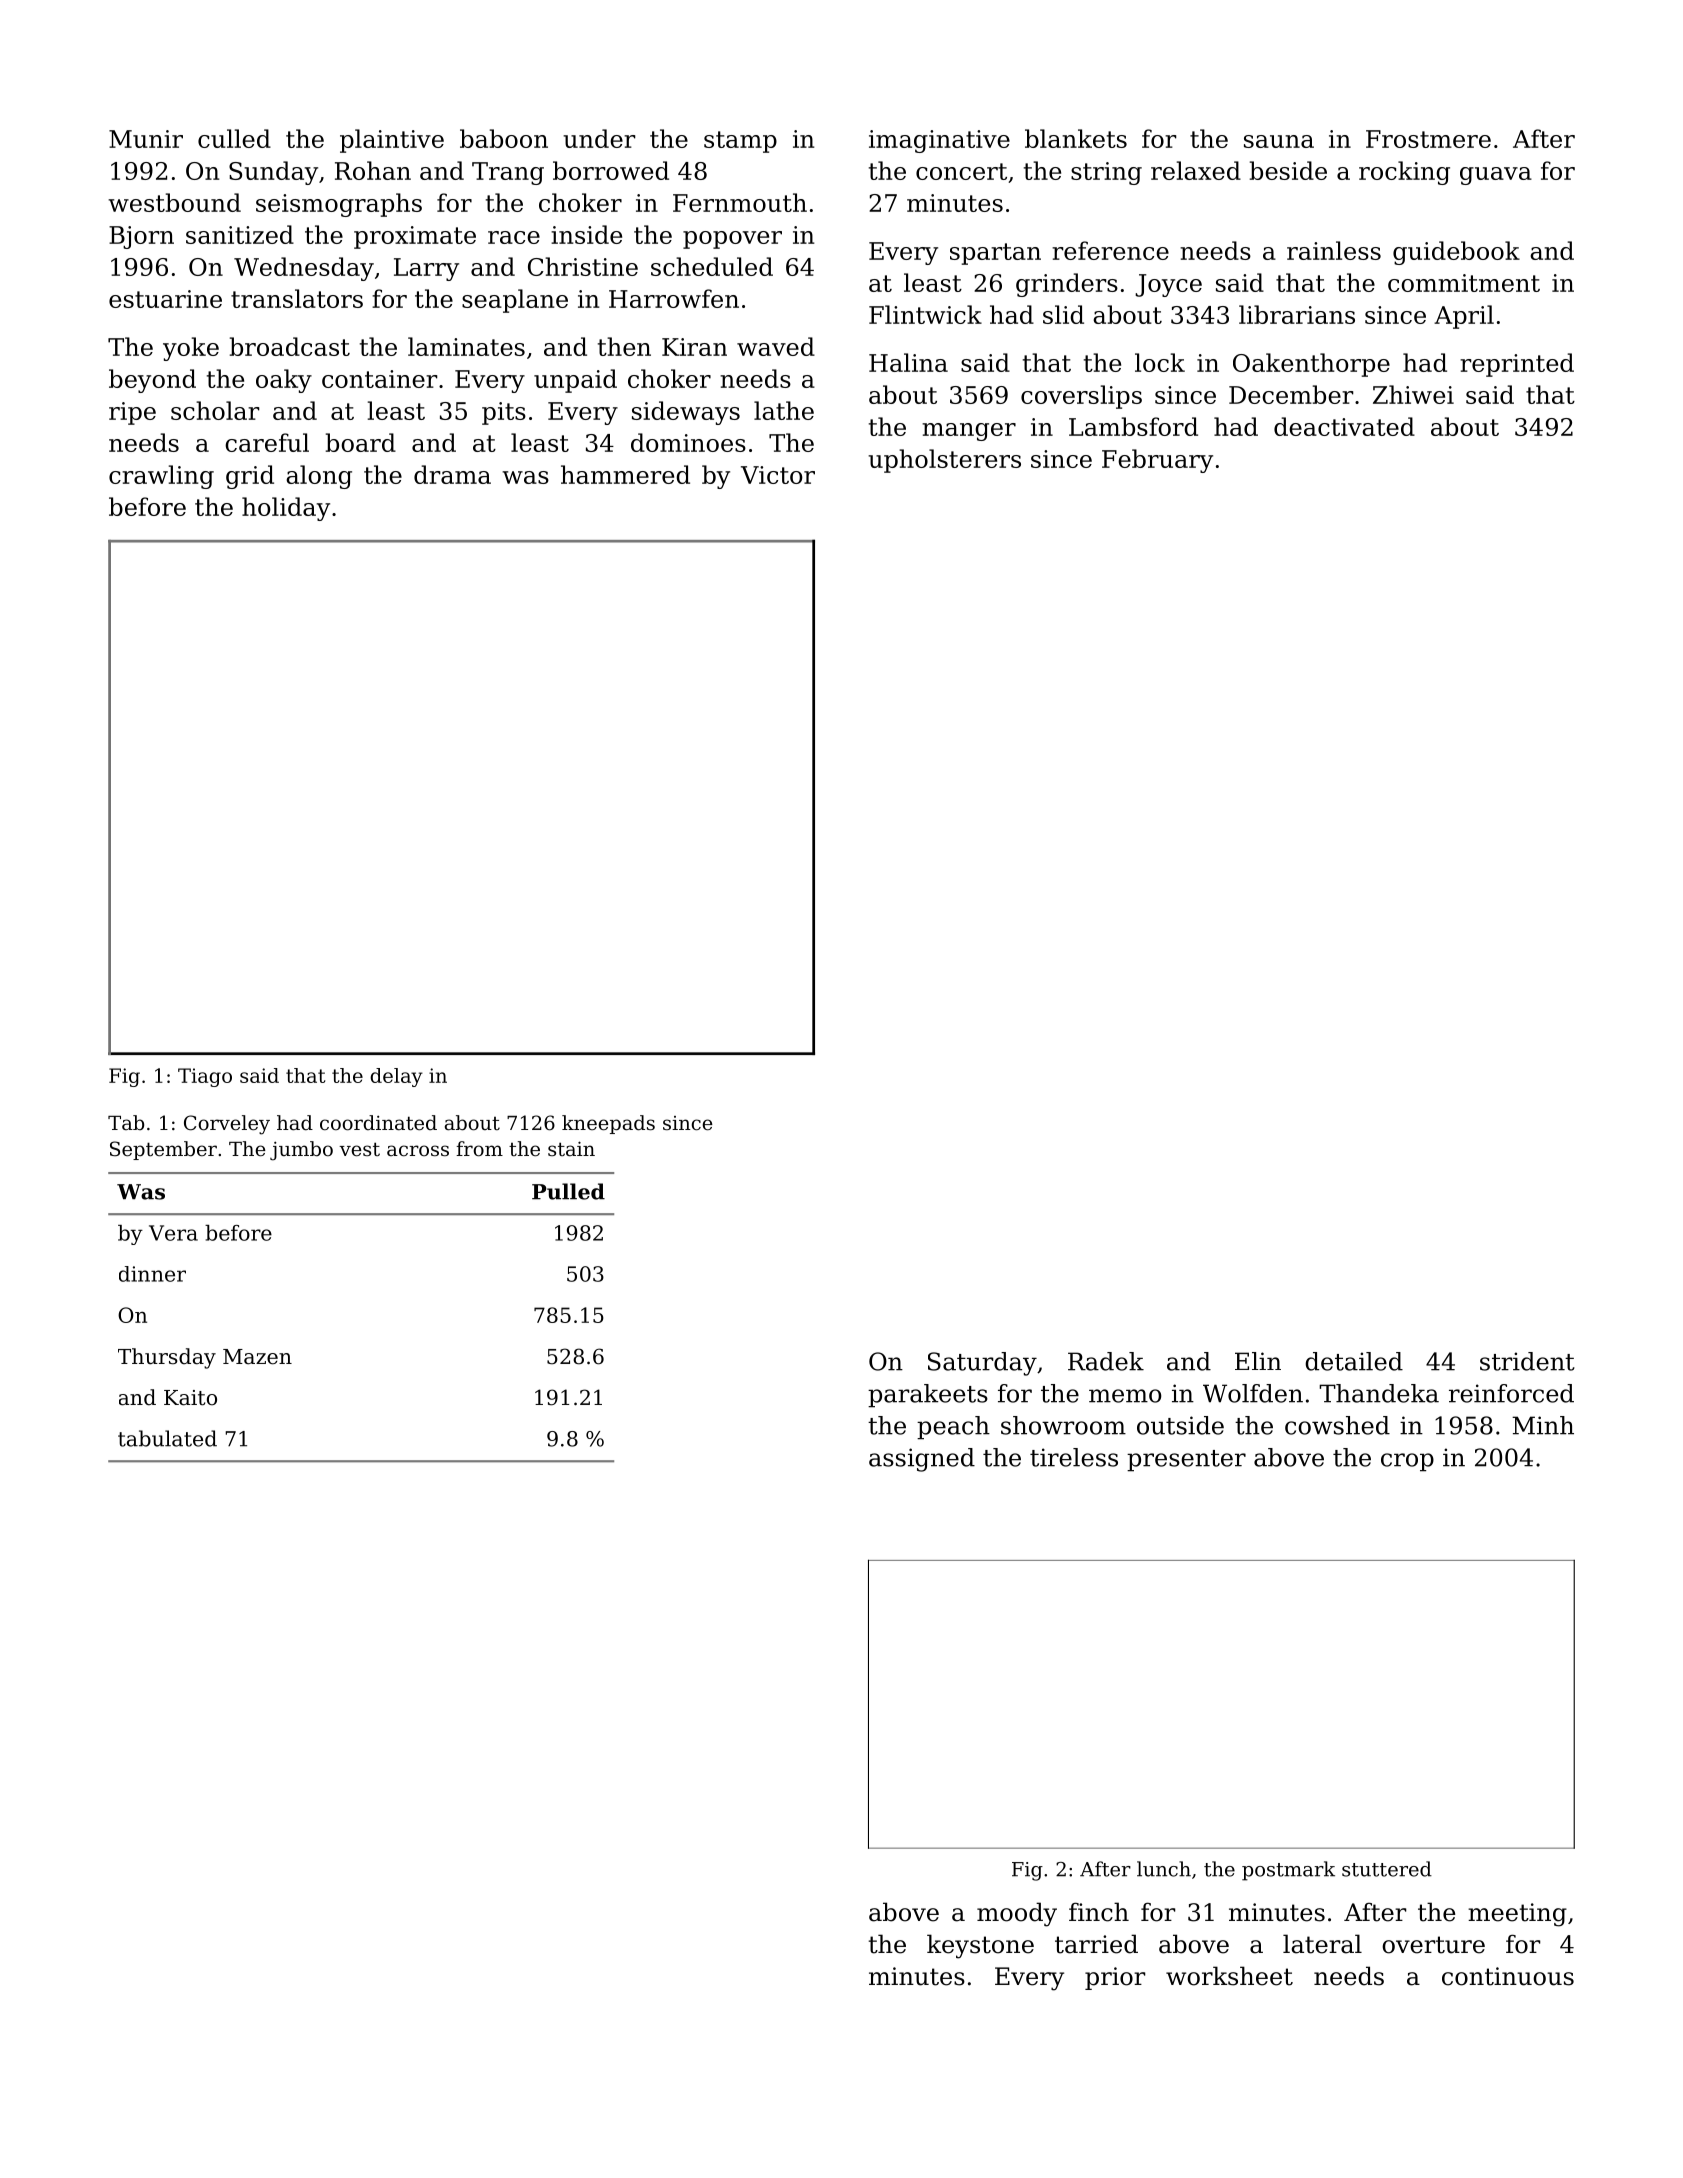 The height and width of the image is (2178, 1683). Describe the element at coordinates (1344, 426) in the image. I see `deactivated` at that location.
